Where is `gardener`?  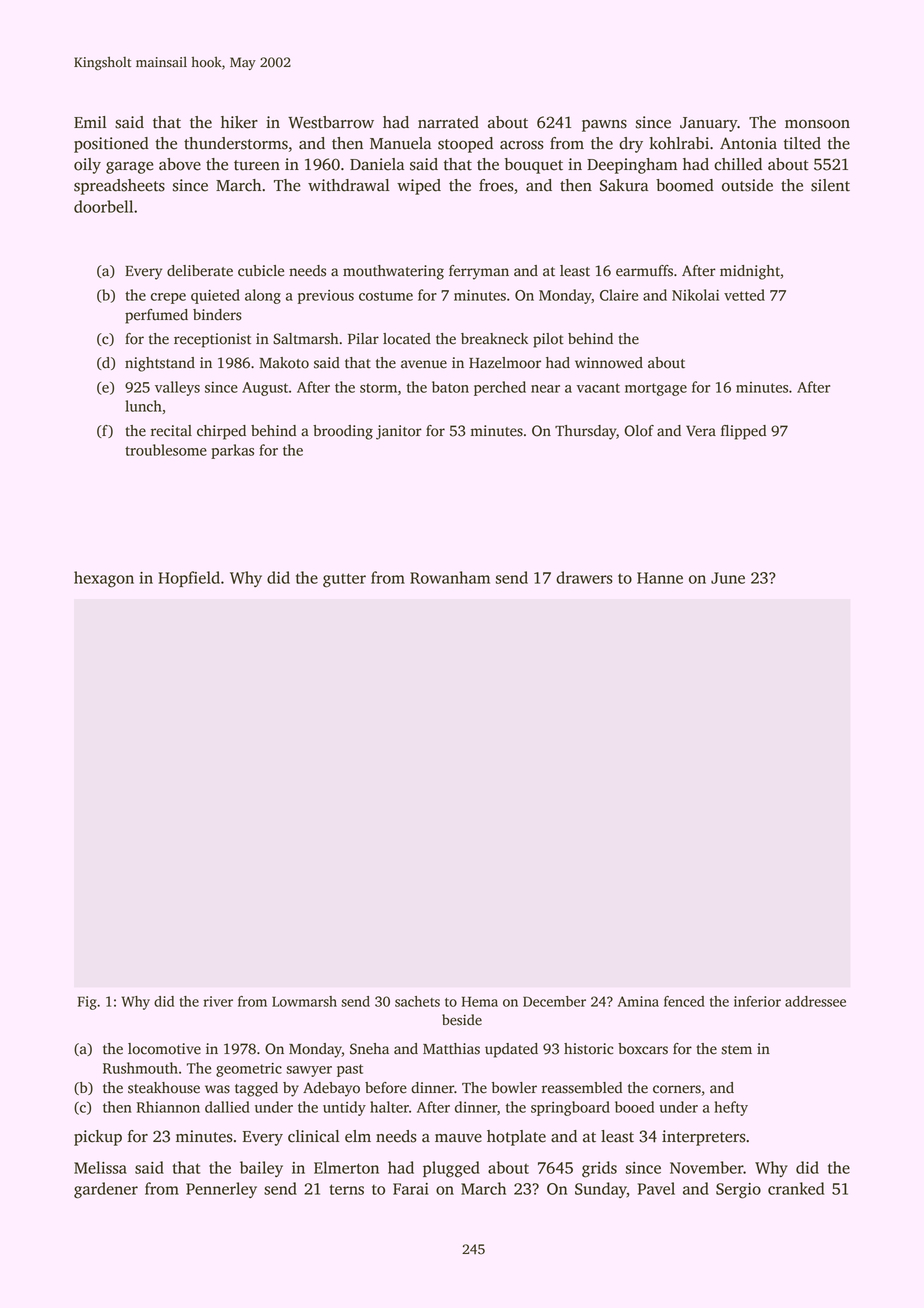
gardener is located at coordinates (106, 1190).
